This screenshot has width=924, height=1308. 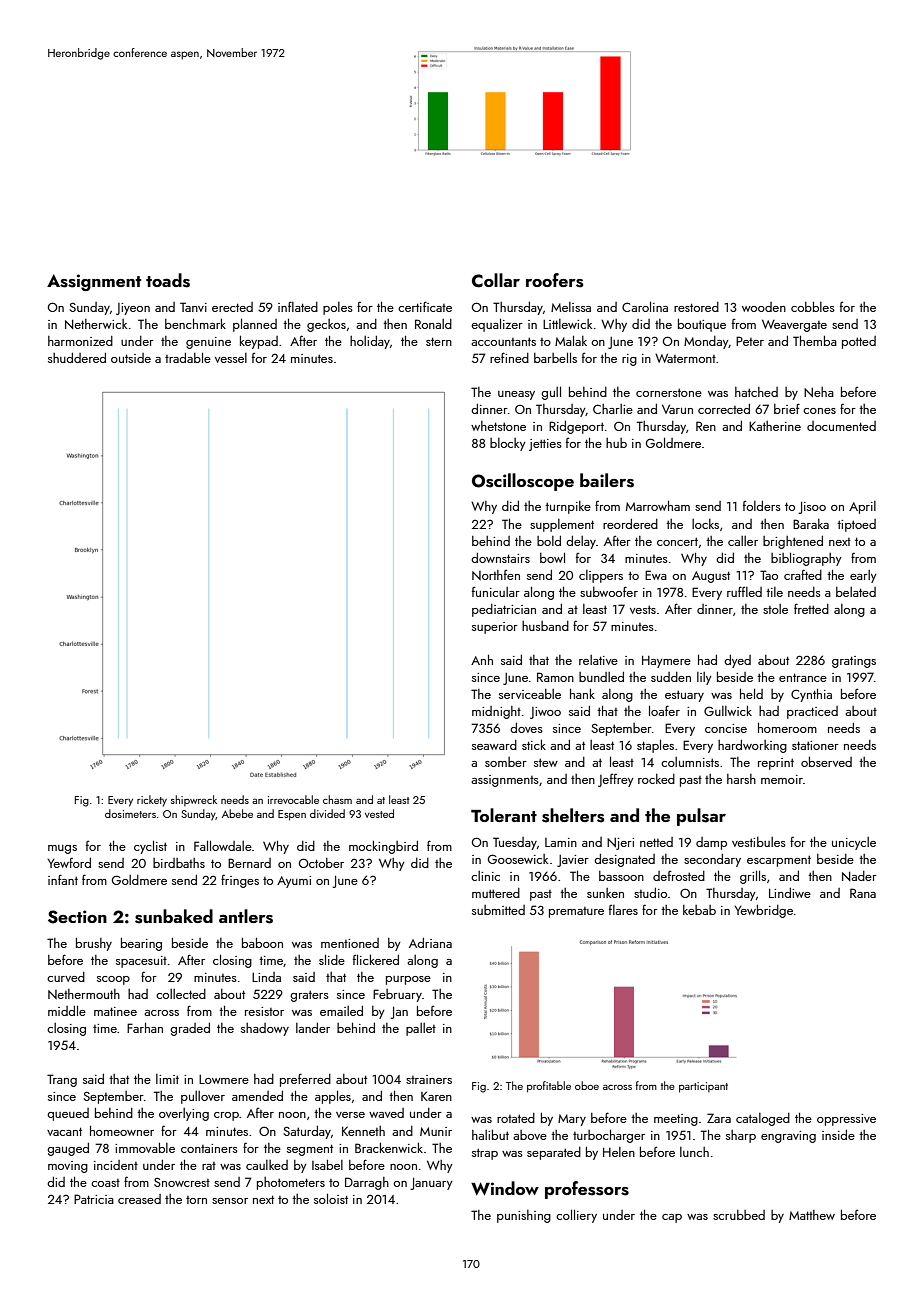 What do you see at coordinates (131, 358) in the screenshot?
I see `outside` at bounding box center [131, 358].
